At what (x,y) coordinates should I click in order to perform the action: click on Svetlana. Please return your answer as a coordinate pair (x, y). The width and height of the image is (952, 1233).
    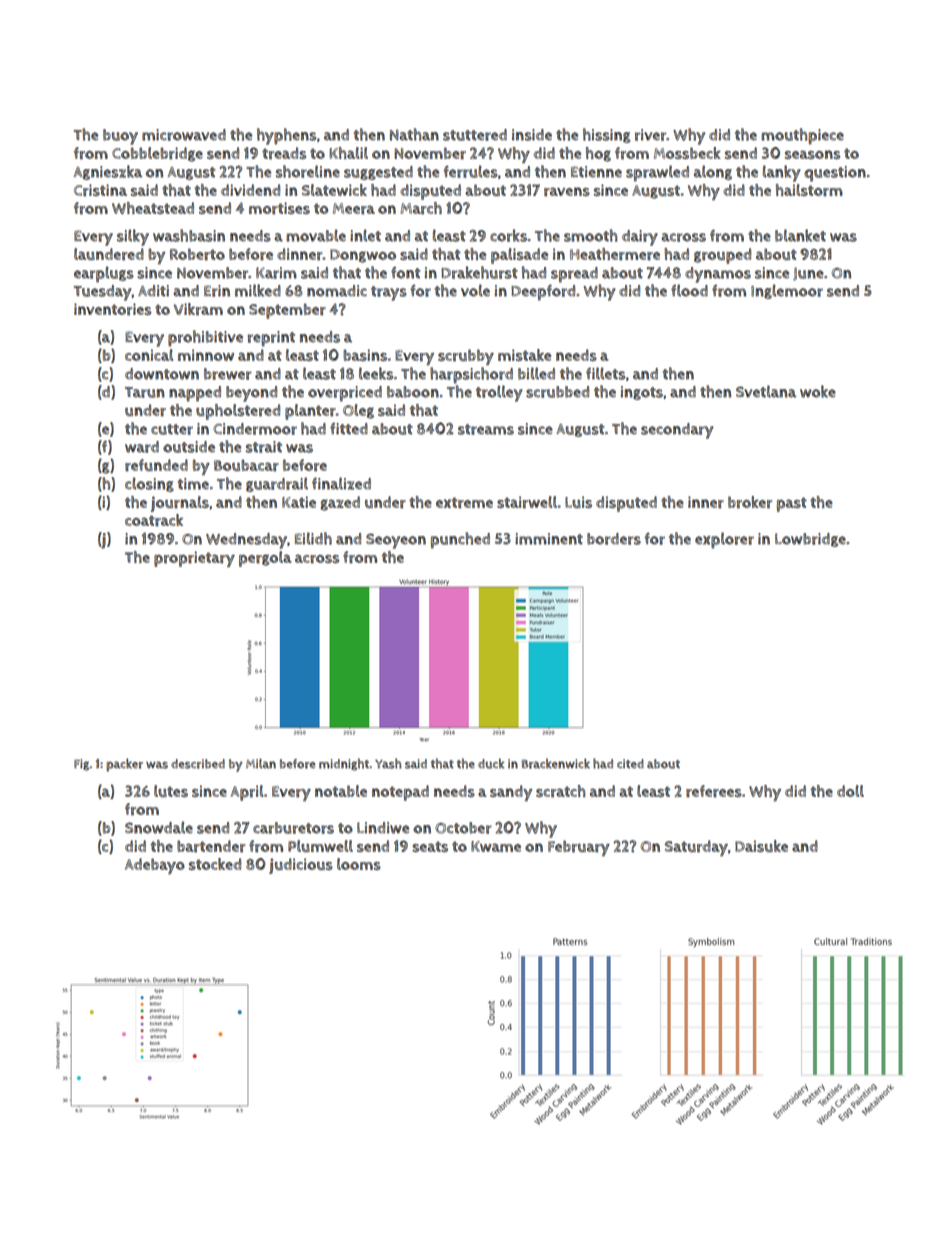
    Looking at the image, I should click on (766, 391).
